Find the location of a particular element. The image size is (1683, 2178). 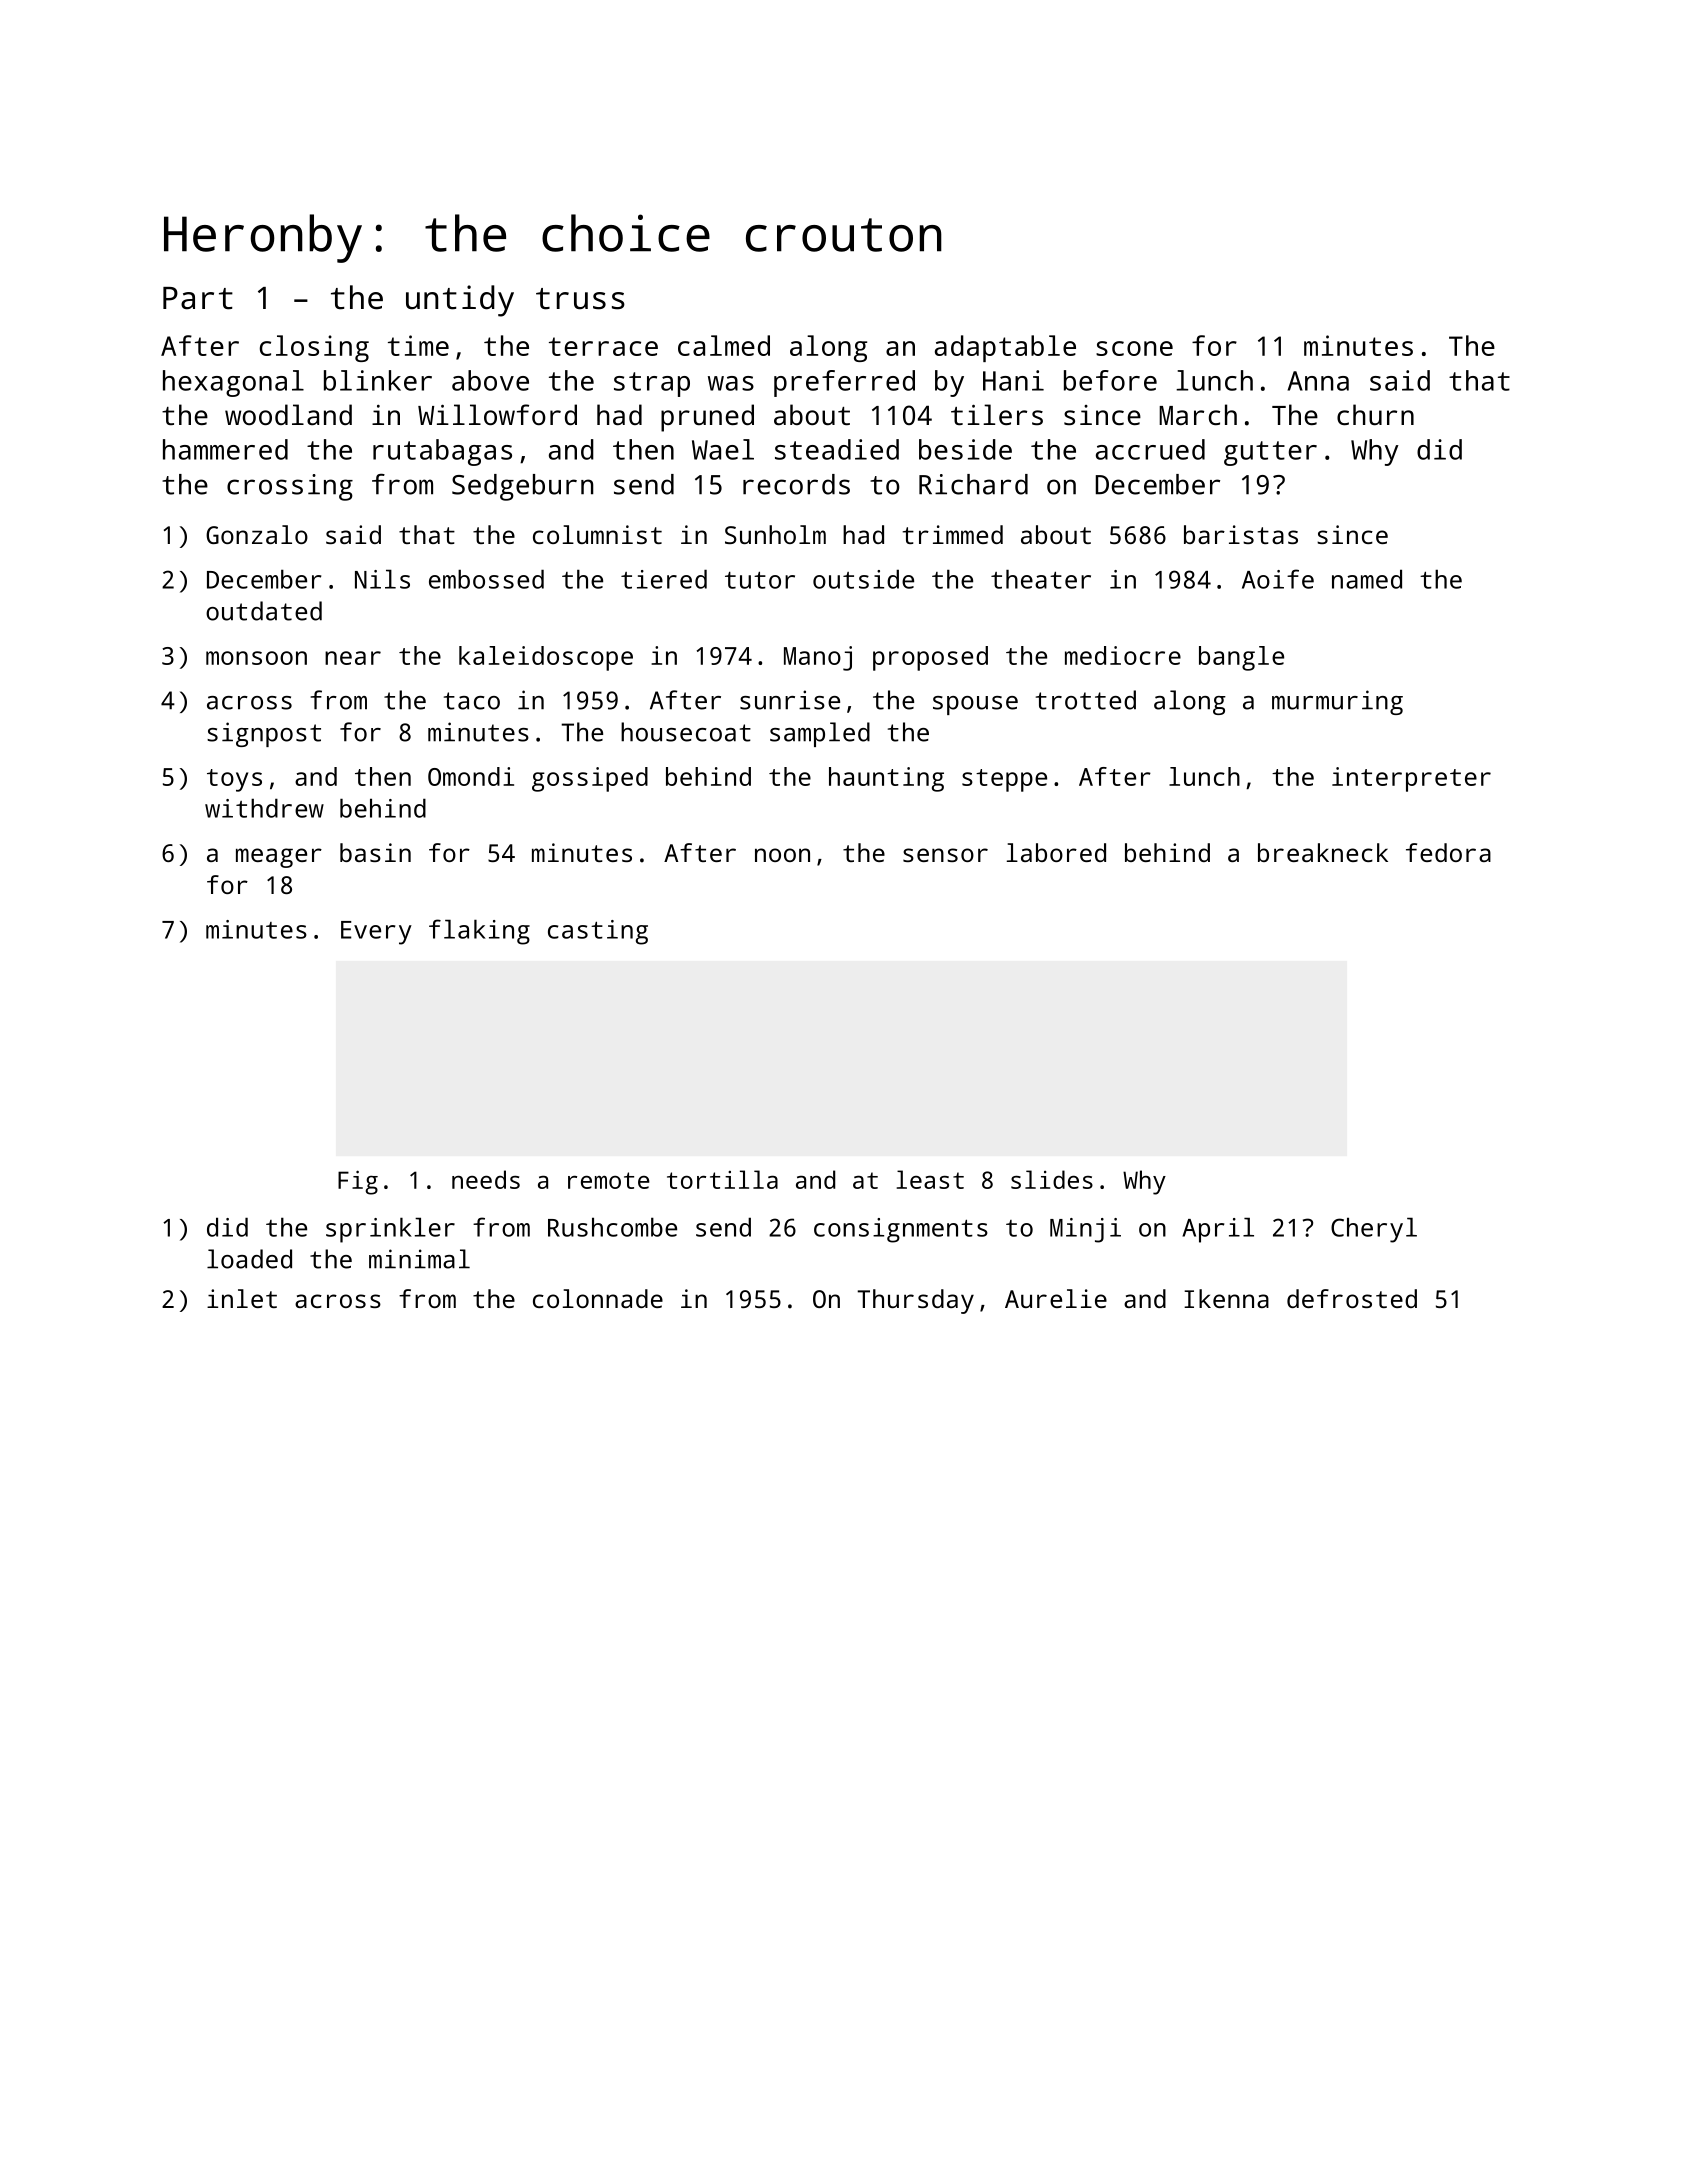

breakneck is located at coordinates (1323, 852).
